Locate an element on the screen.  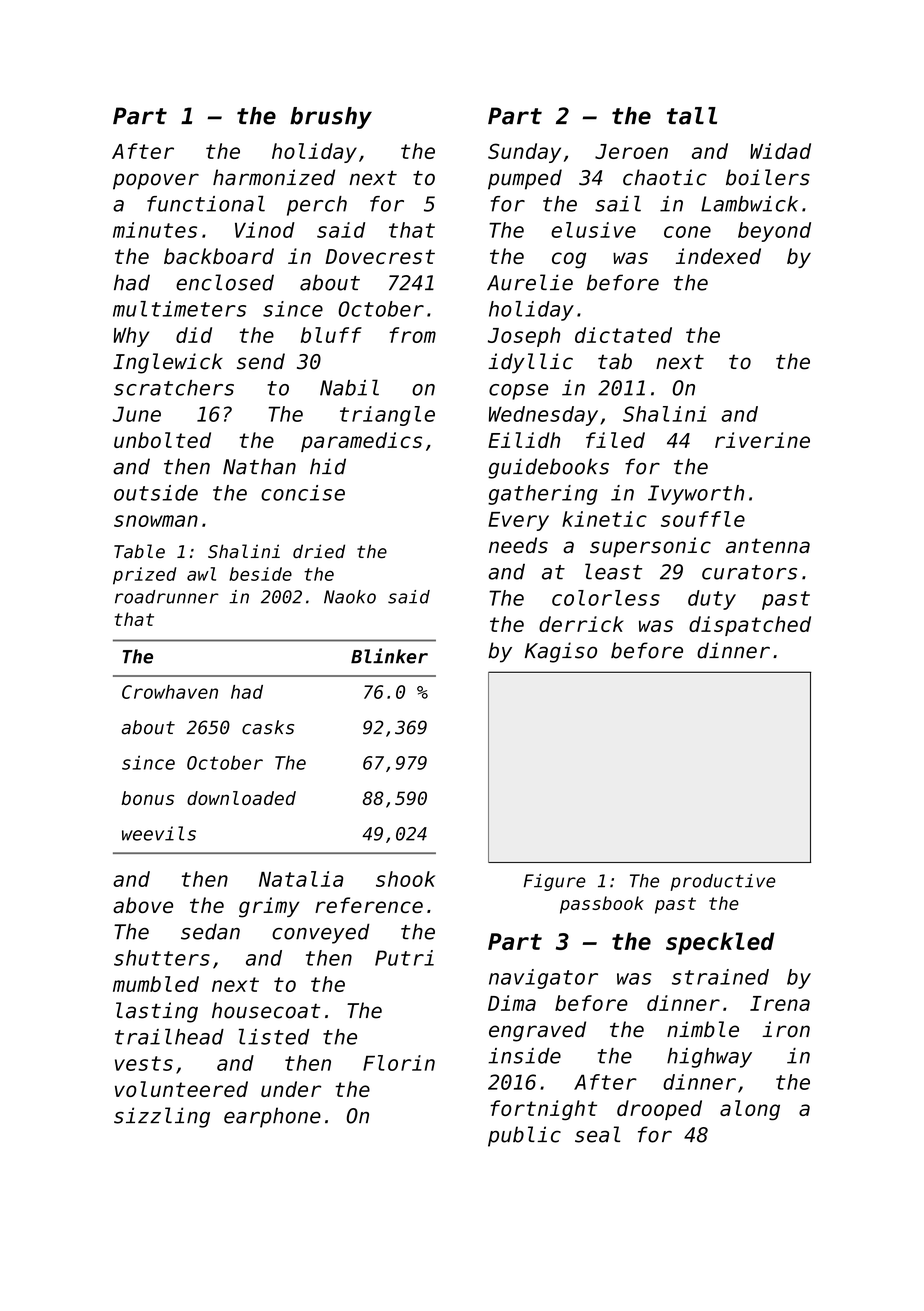
pumped is located at coordinates (525, 179).
